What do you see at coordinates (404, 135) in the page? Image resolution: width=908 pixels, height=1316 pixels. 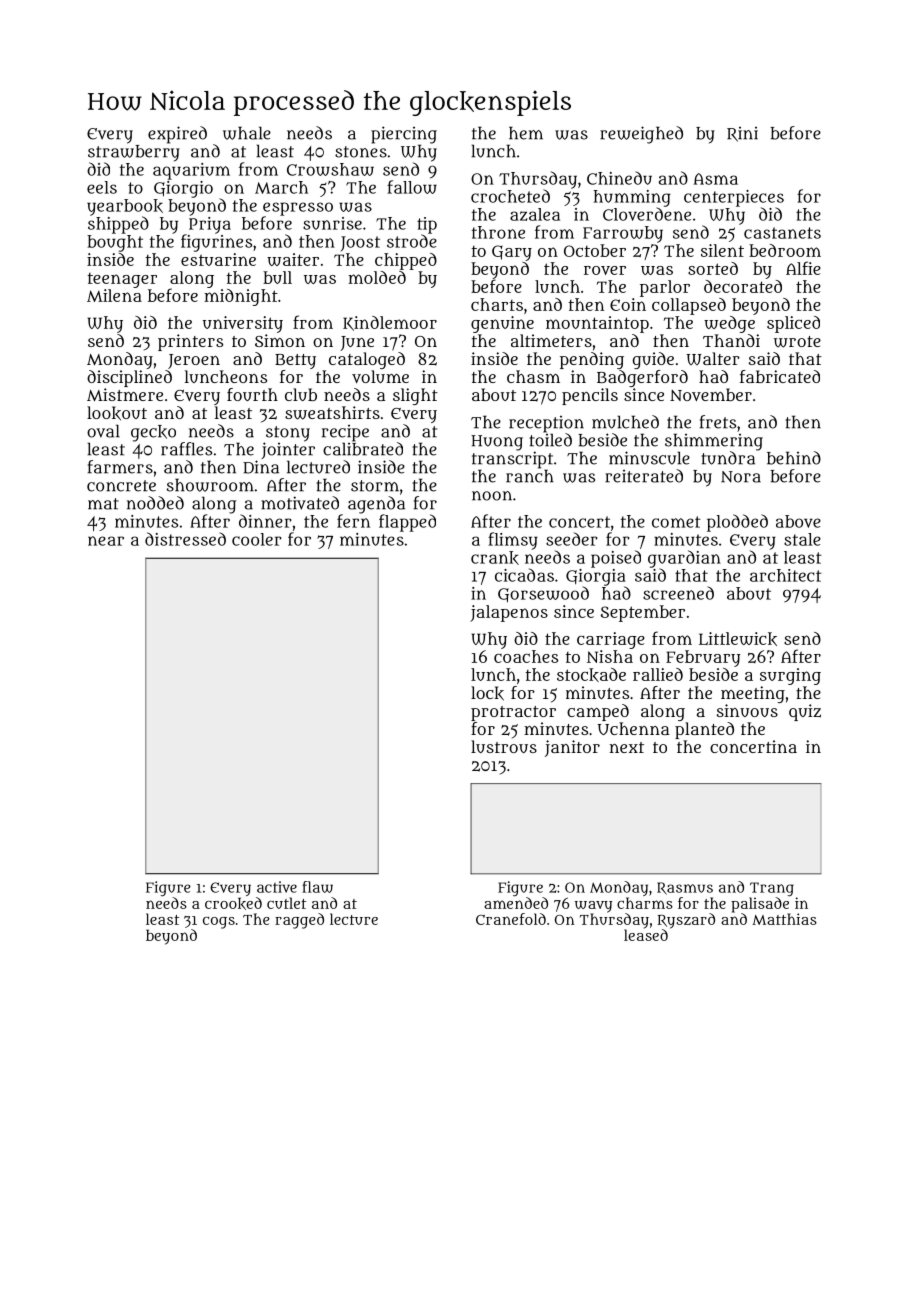 I see `piercing` at bounding box center [404, 135].
